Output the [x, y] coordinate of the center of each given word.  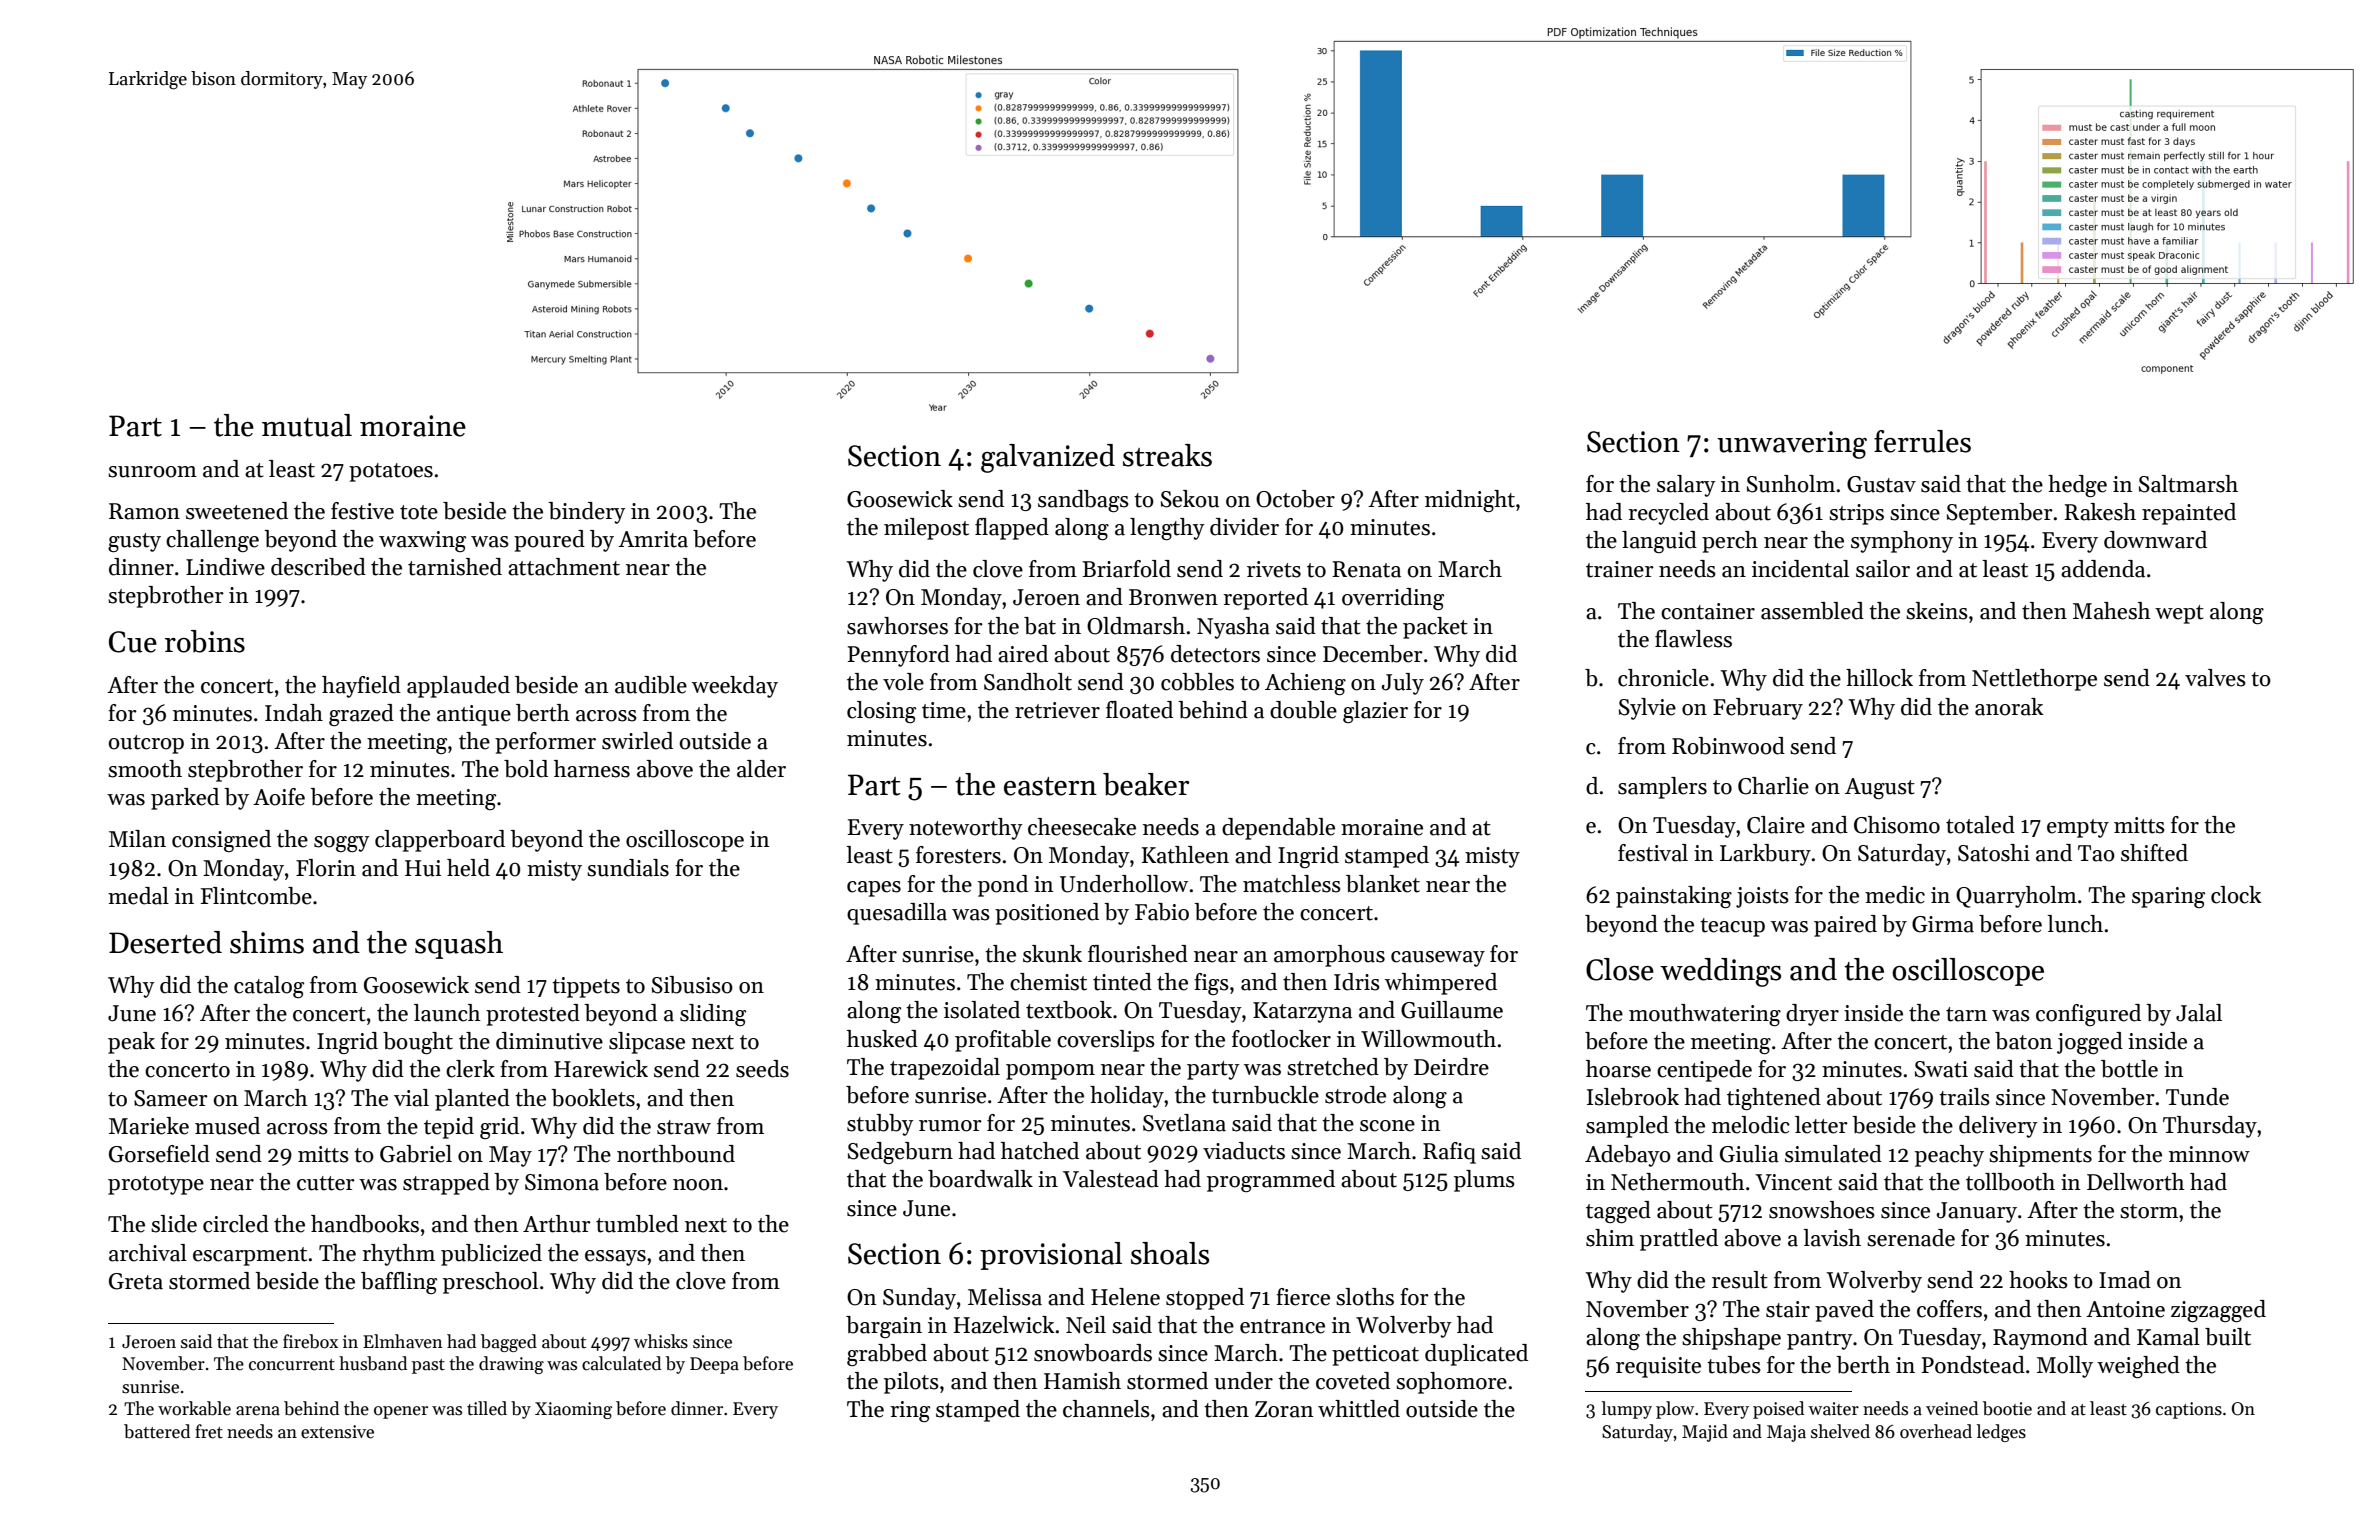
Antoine [2125, 1309]
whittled [1359, 1409]
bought [418, 1043]
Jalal [2199, 1013]
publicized [491, 1255]
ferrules [1922, 441]
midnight [1470, 501]
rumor [950, 1126]
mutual [307, 425]
